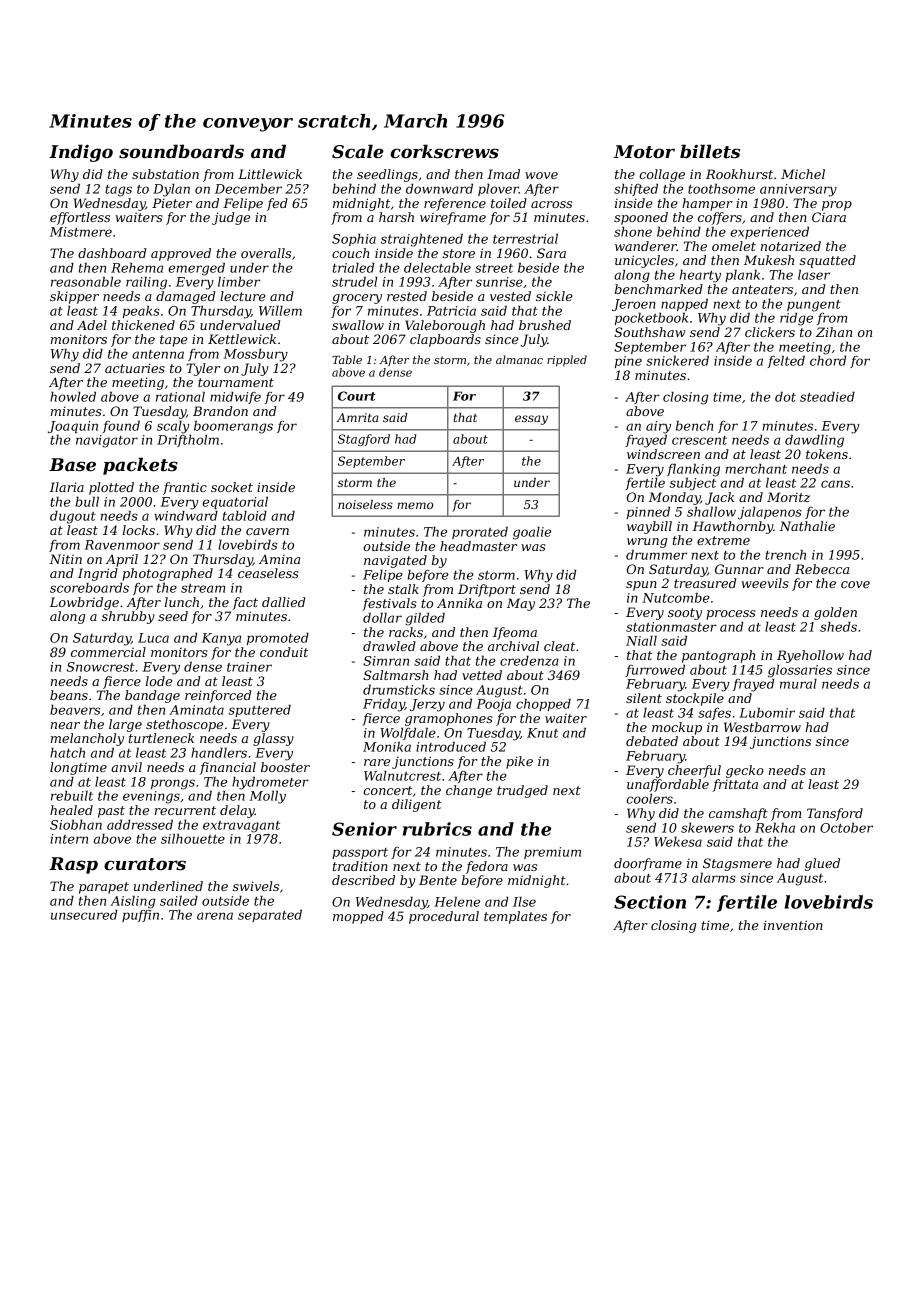  What do you see at coordinates (714, 877) in the page?
I see `alarms` at bounding box center [714, 877].
